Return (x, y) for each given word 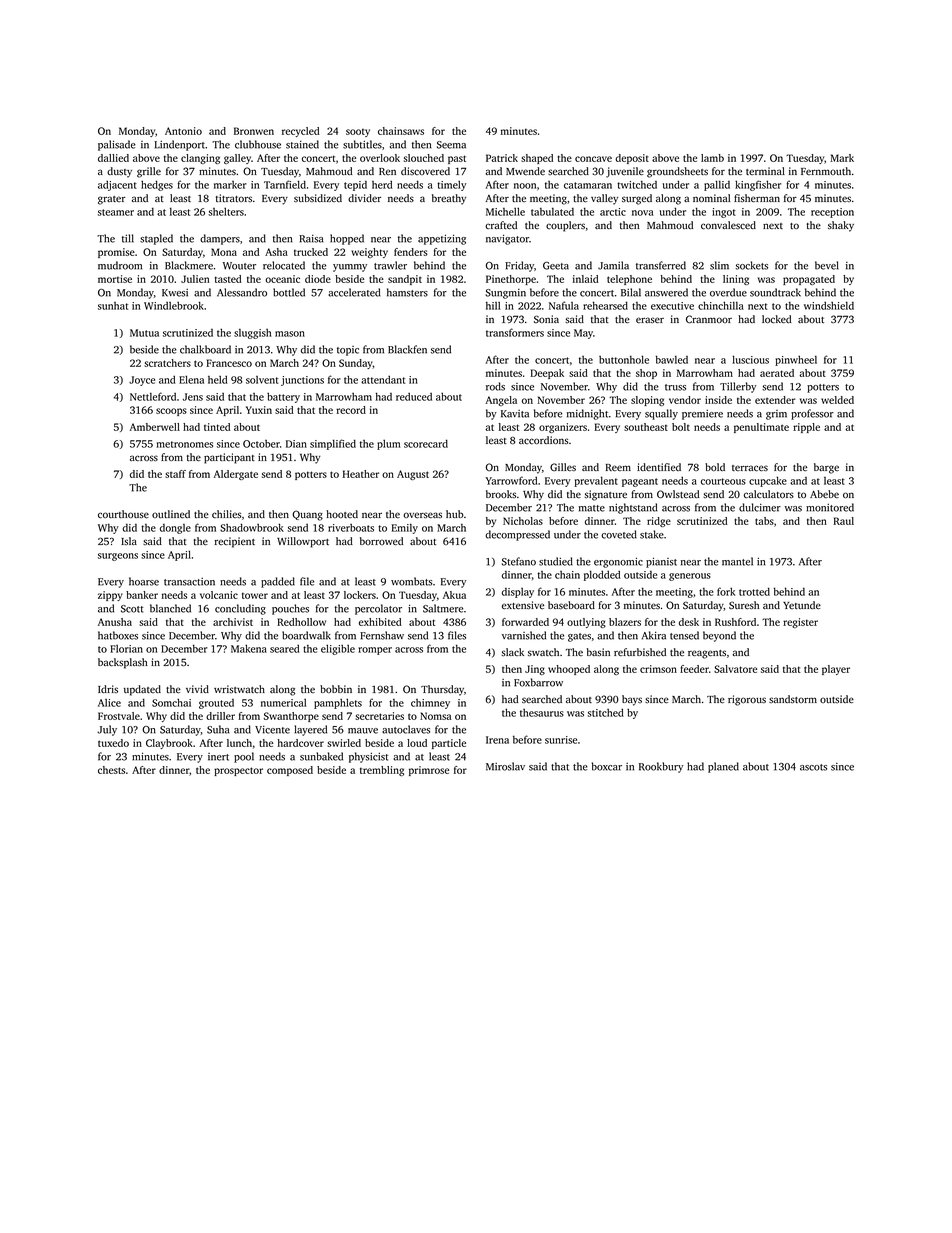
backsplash (123, 663)
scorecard (426, 443)
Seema (451, 145)
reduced (414, 397)
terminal (765, 171)
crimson (658, 669)
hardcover (300, 743)
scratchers (167, 363)
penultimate (761, 428)
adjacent (117, 186)
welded (837, 400)
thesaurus (542, 713)
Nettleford (153, 396)
